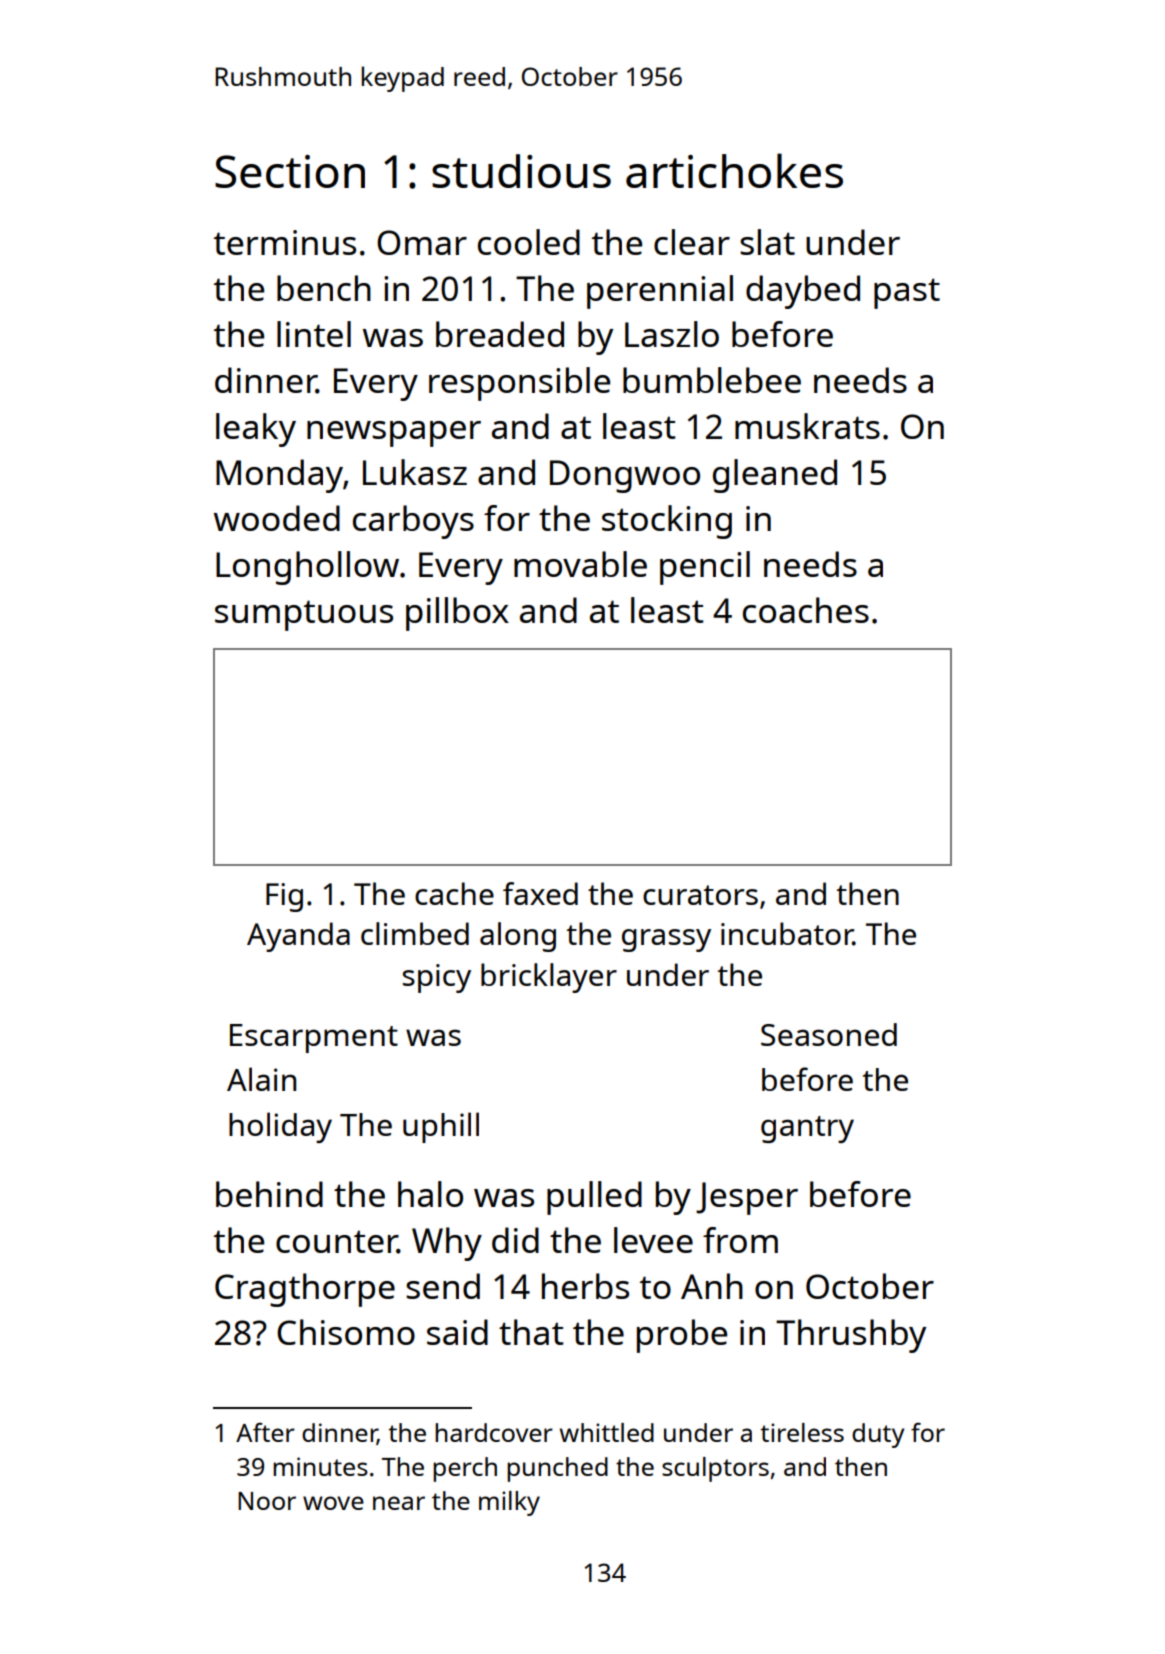  Describe the element at coordinates (509, 1503) in the page. I see `milky` at that location.
